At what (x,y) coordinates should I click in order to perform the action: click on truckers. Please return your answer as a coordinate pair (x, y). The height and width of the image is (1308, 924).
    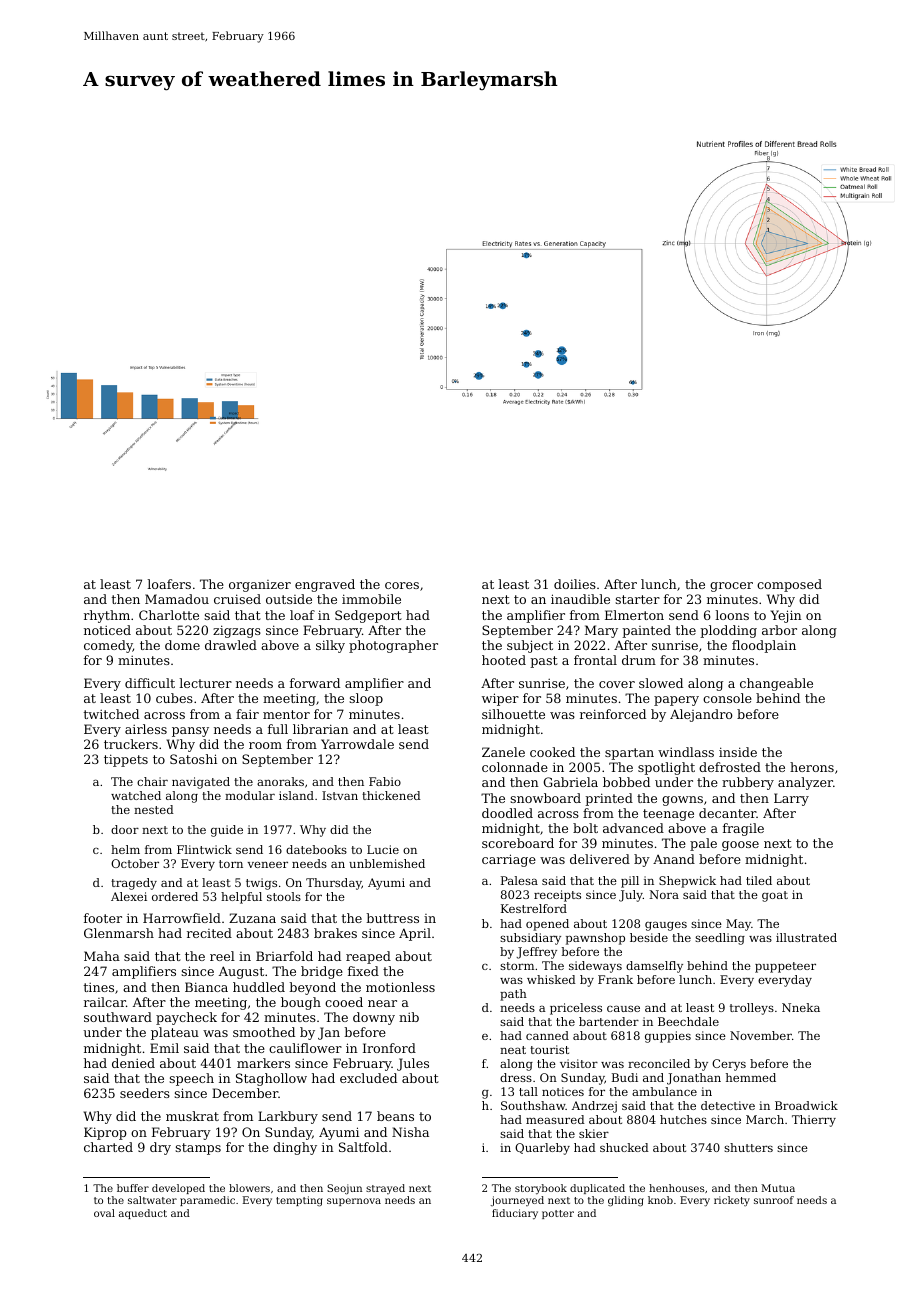
    Looking at the image, I should click on (131, 744).
